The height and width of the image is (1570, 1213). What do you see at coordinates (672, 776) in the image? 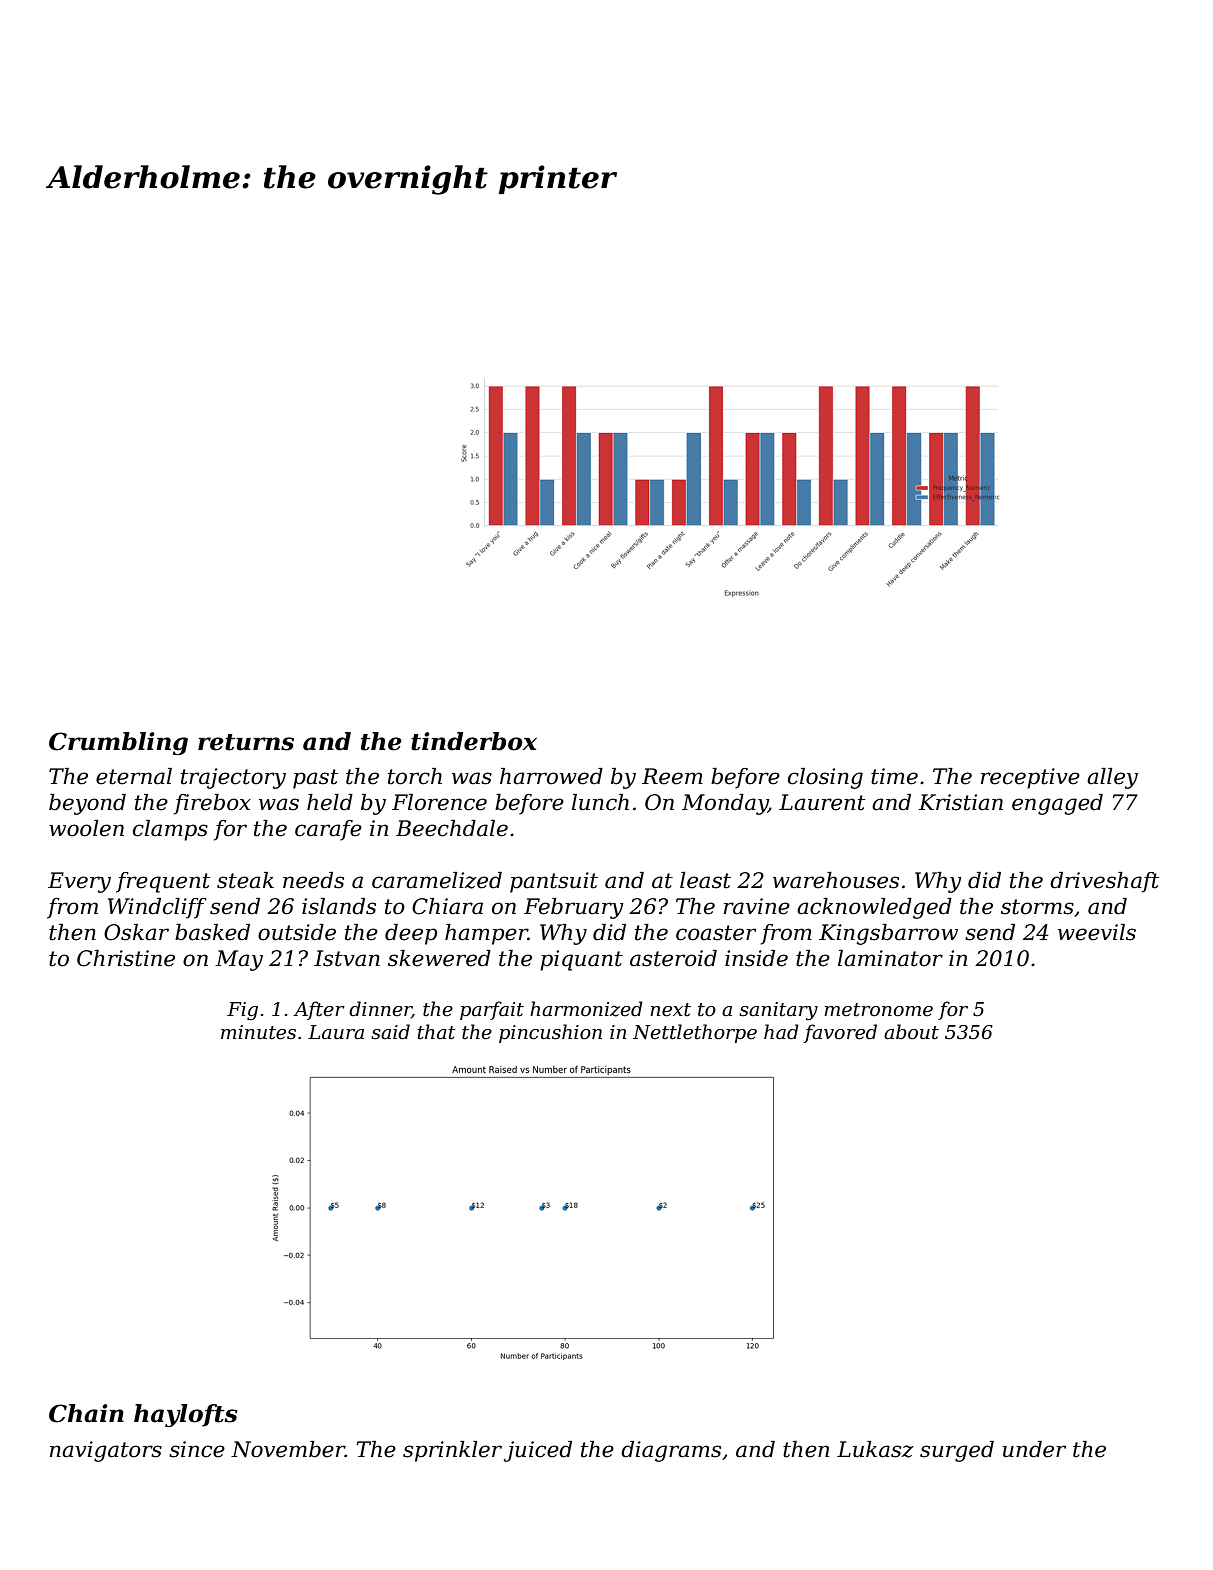
I see `Reem` at bounding box center [672, 776].
